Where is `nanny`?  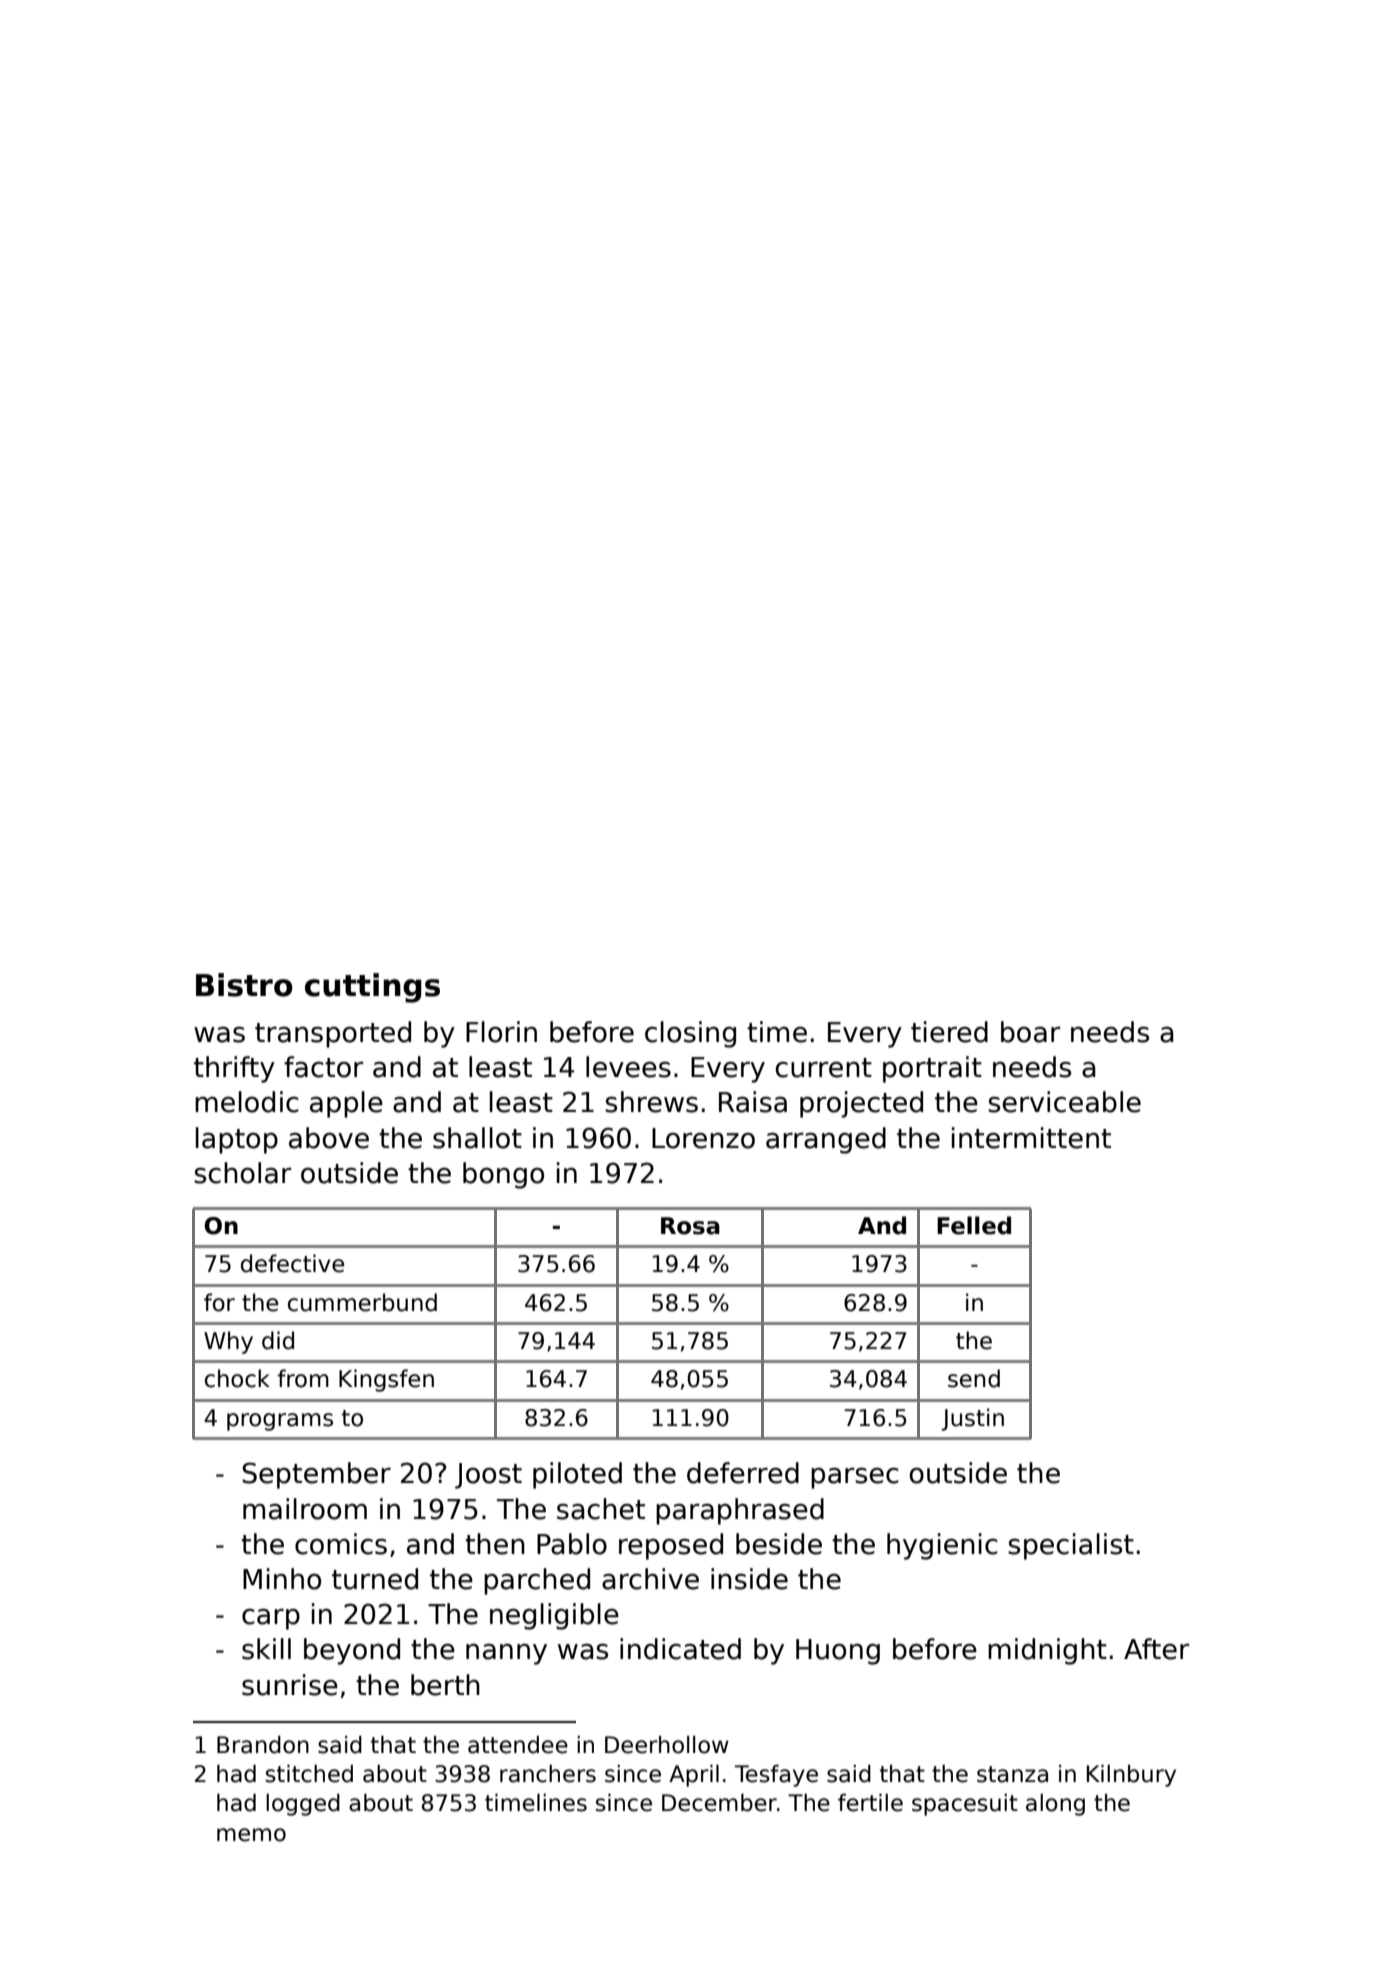 nanny is located at coordinates (506, 1654).
